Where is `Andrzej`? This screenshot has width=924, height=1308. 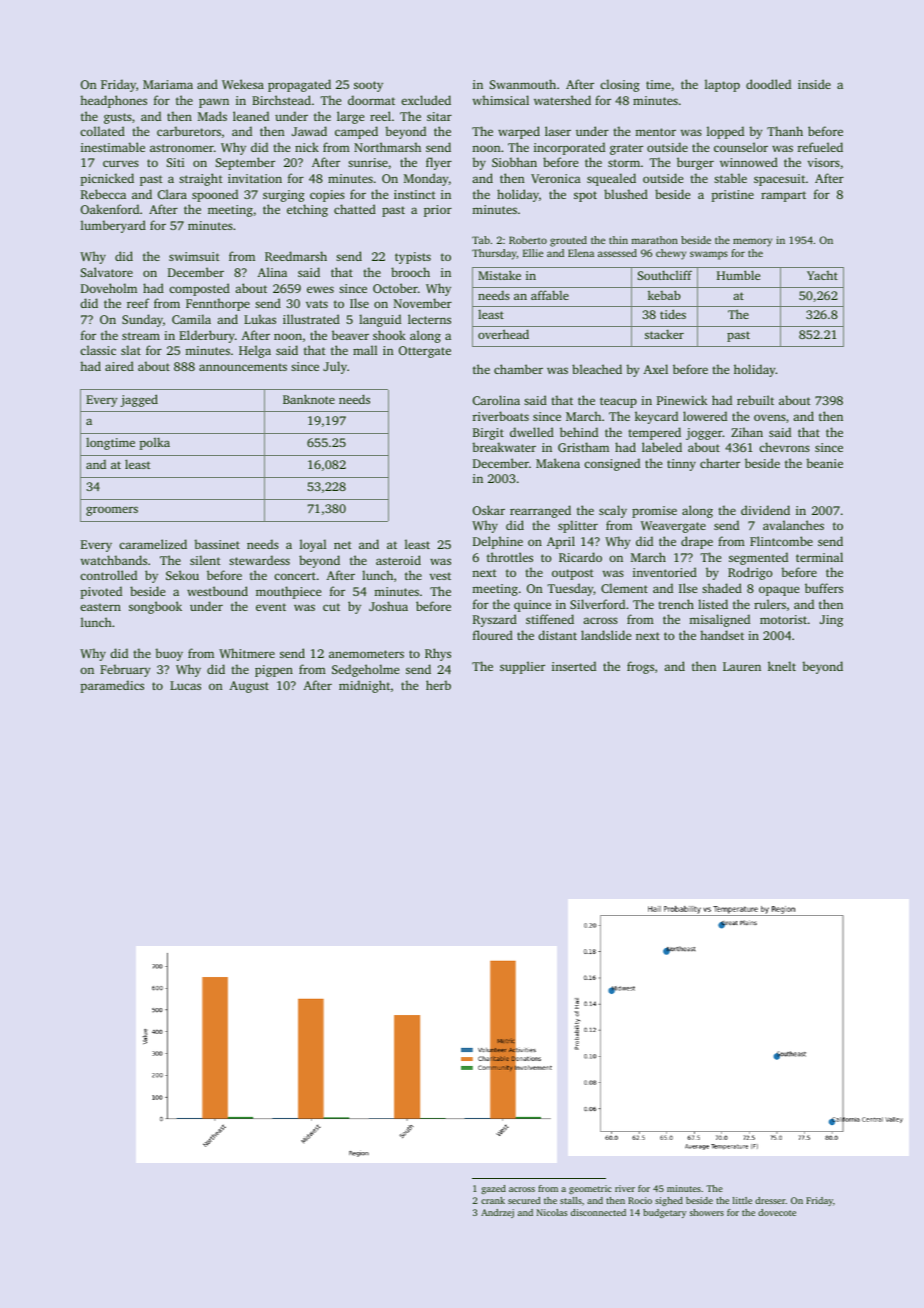 Andrzej is located at coordinates (497, 1213).
